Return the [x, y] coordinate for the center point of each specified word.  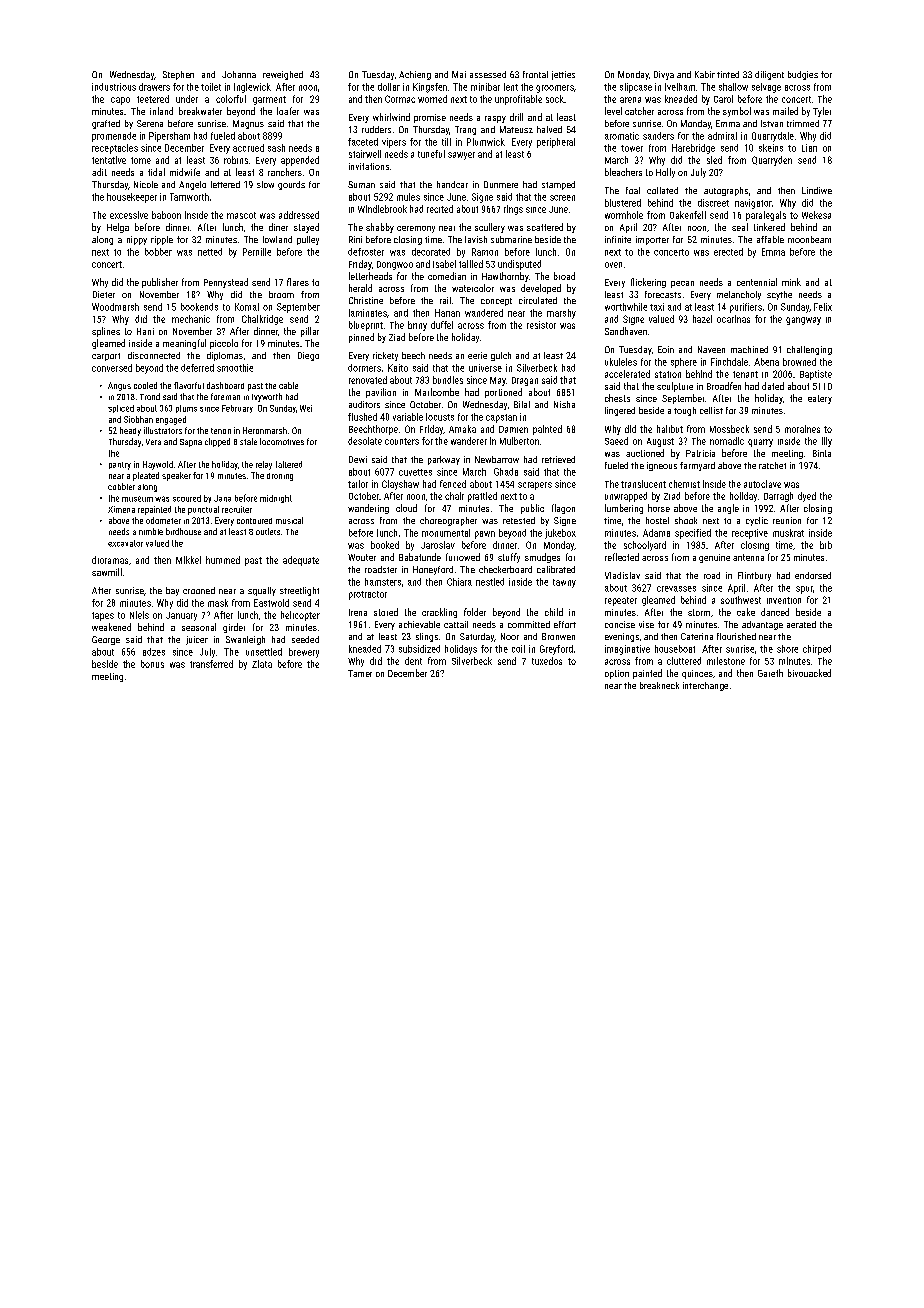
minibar [485, 87]
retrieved [558, 459]
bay [172, 591]
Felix [823, 307]
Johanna [239, 74]
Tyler [822, 112]
